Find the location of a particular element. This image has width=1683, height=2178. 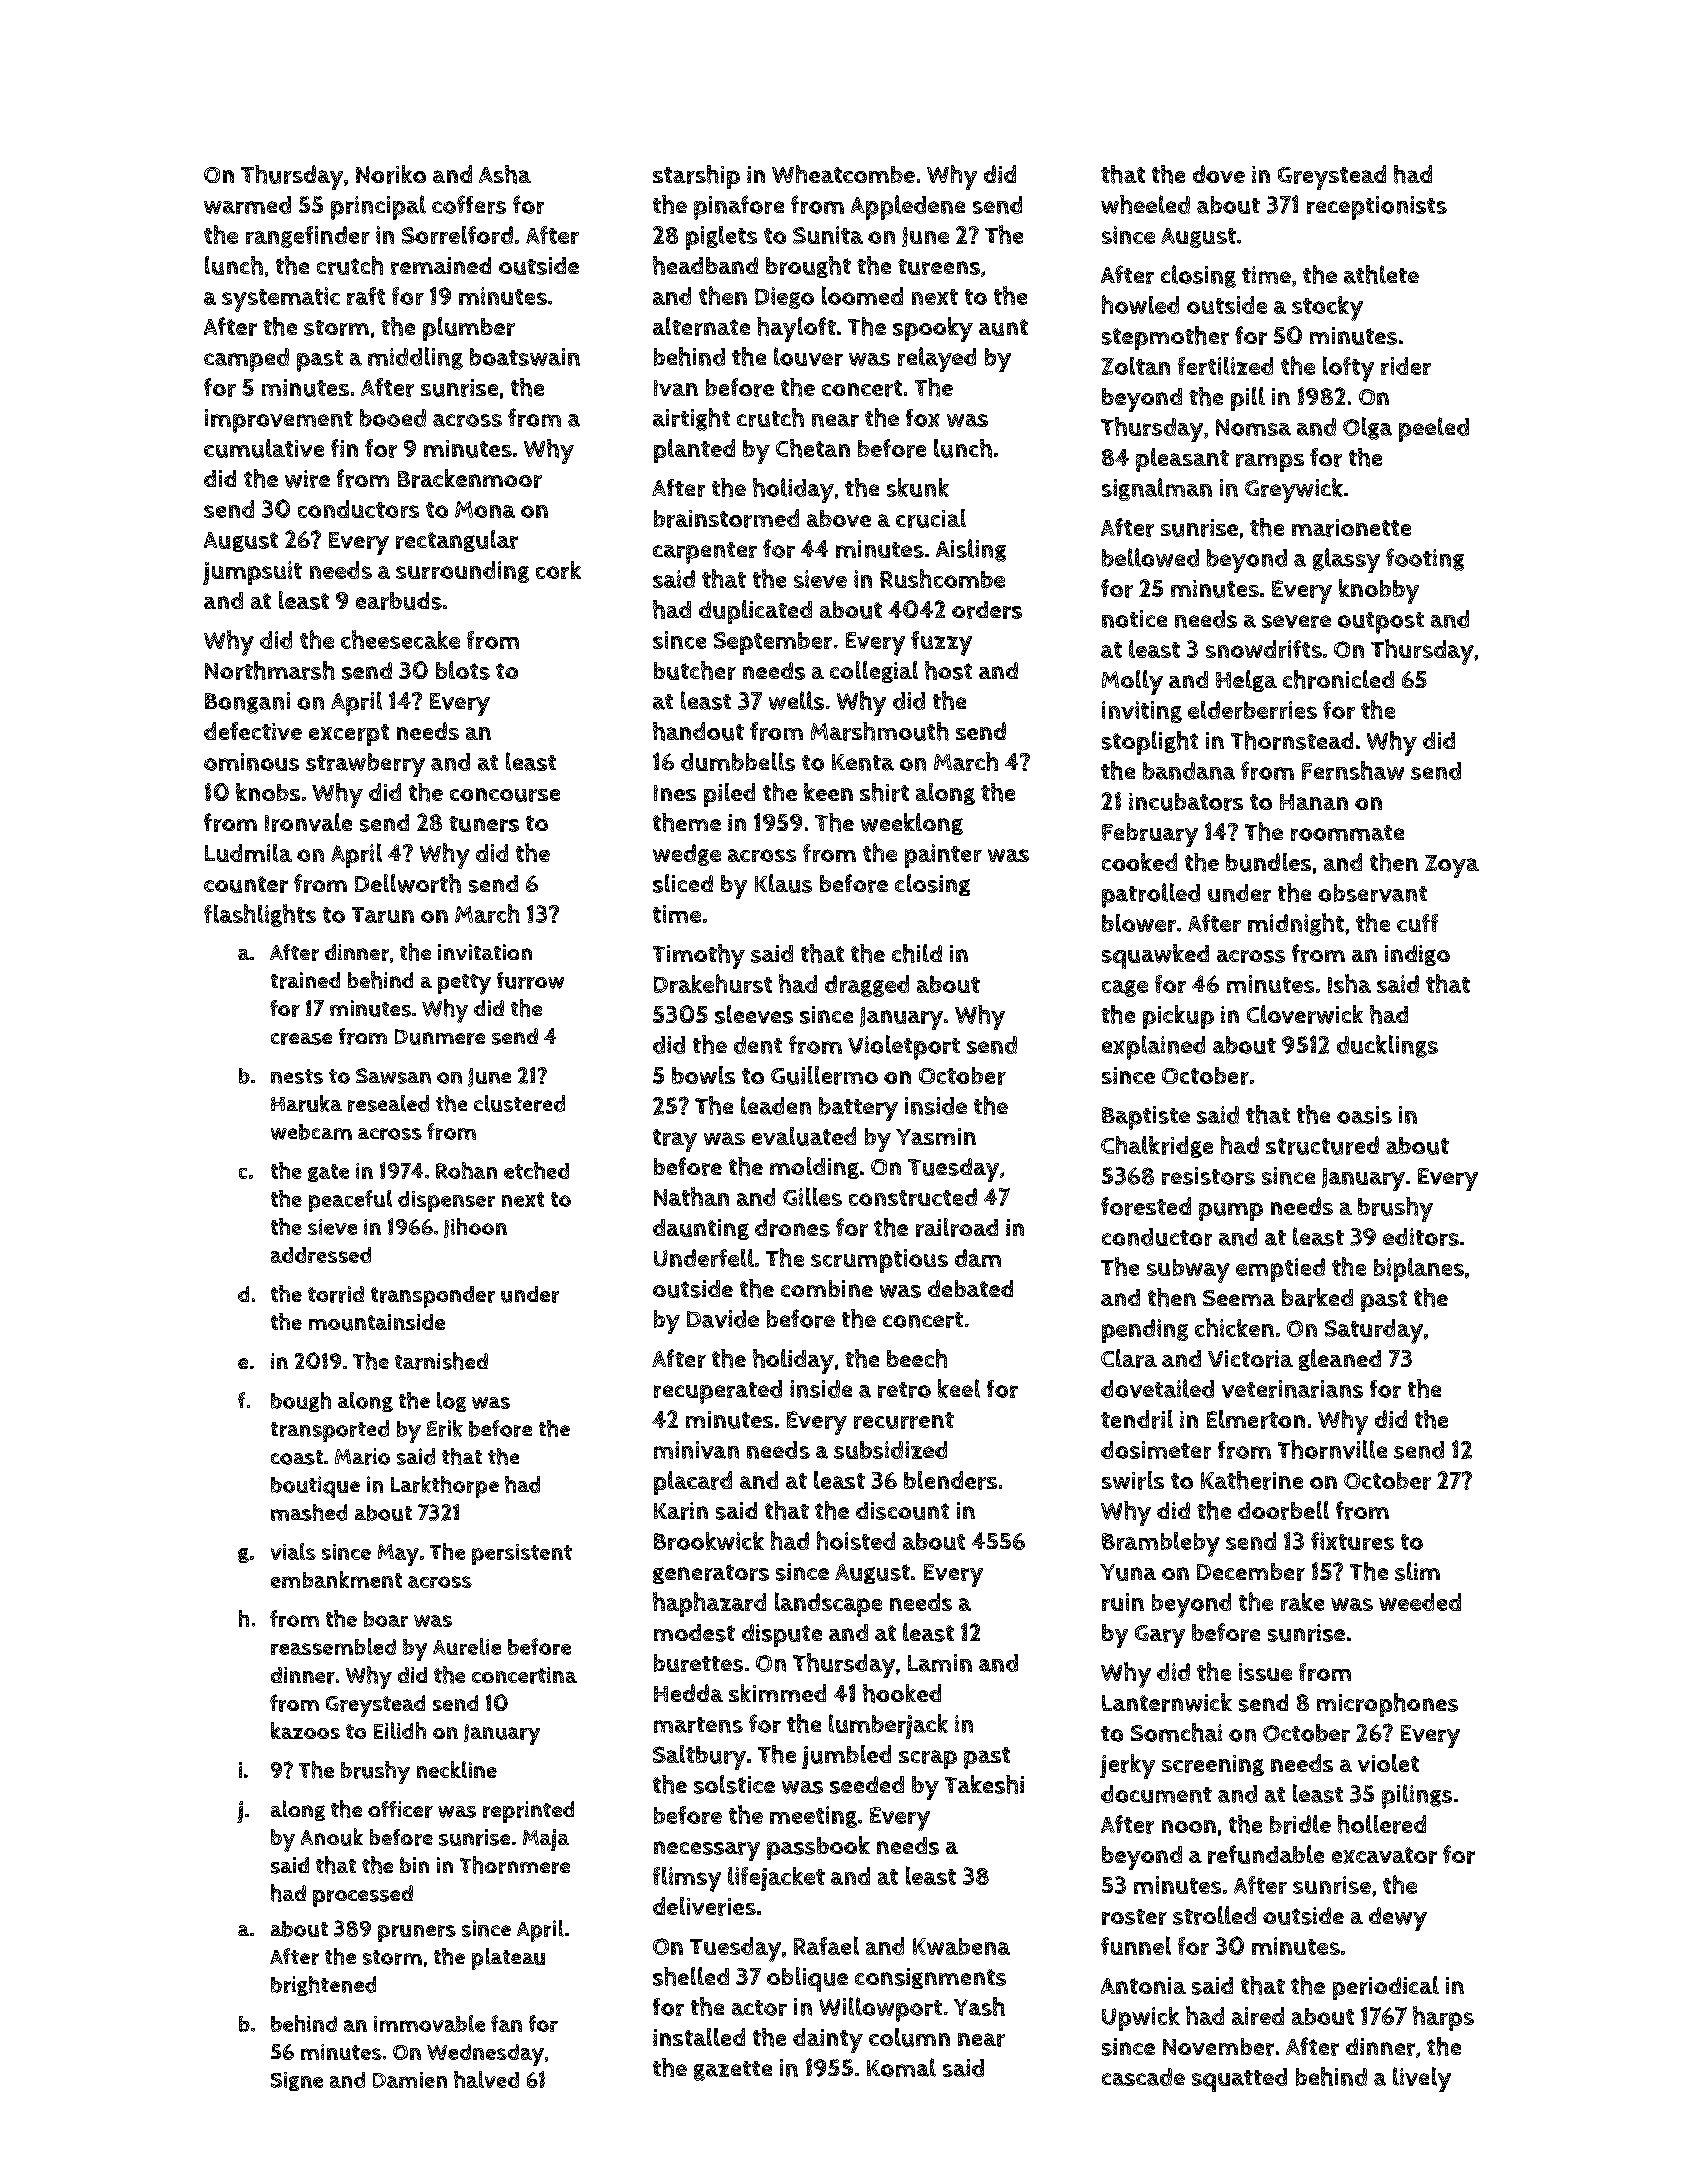

molding is located at coordinates (814, 1168).
